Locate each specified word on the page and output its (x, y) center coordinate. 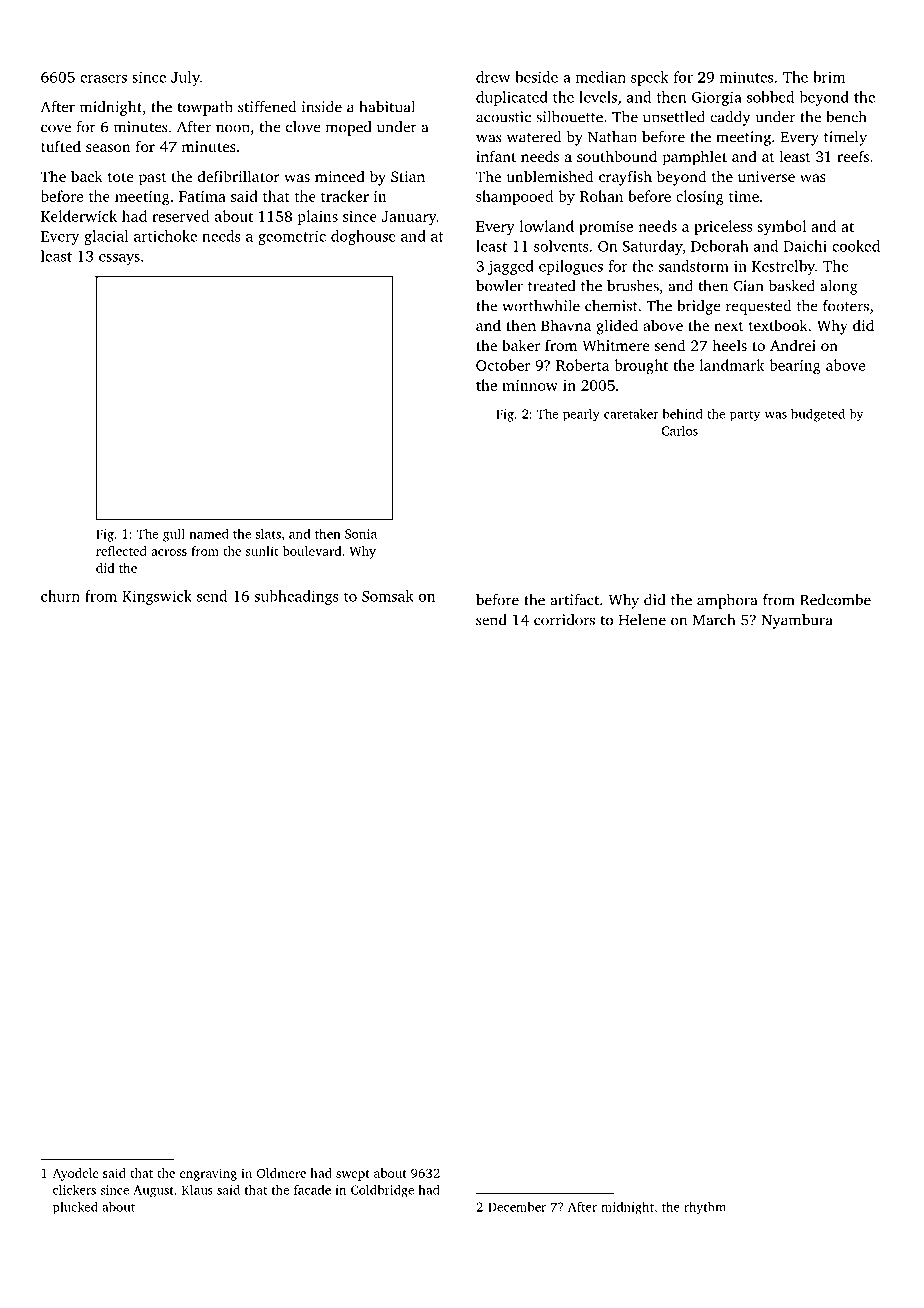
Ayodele (75, 1174)
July (185, 78)
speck (649, 78)
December (517, 1207)
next (729, 326)
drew (493, 77)
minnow (530, 385)
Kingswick (157, 597)
